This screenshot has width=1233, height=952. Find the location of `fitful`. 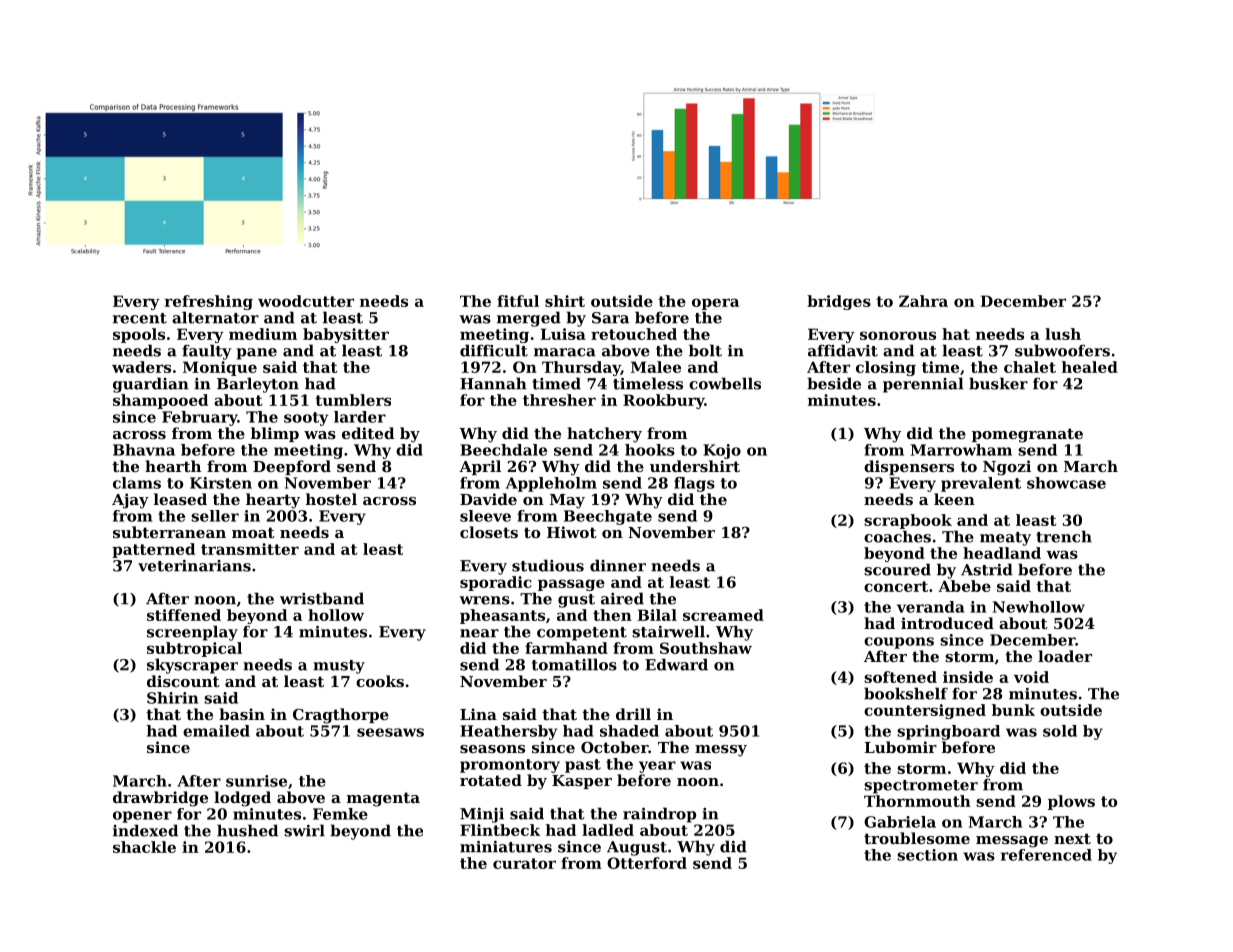

fitful is located at coordinates (518, 301).
